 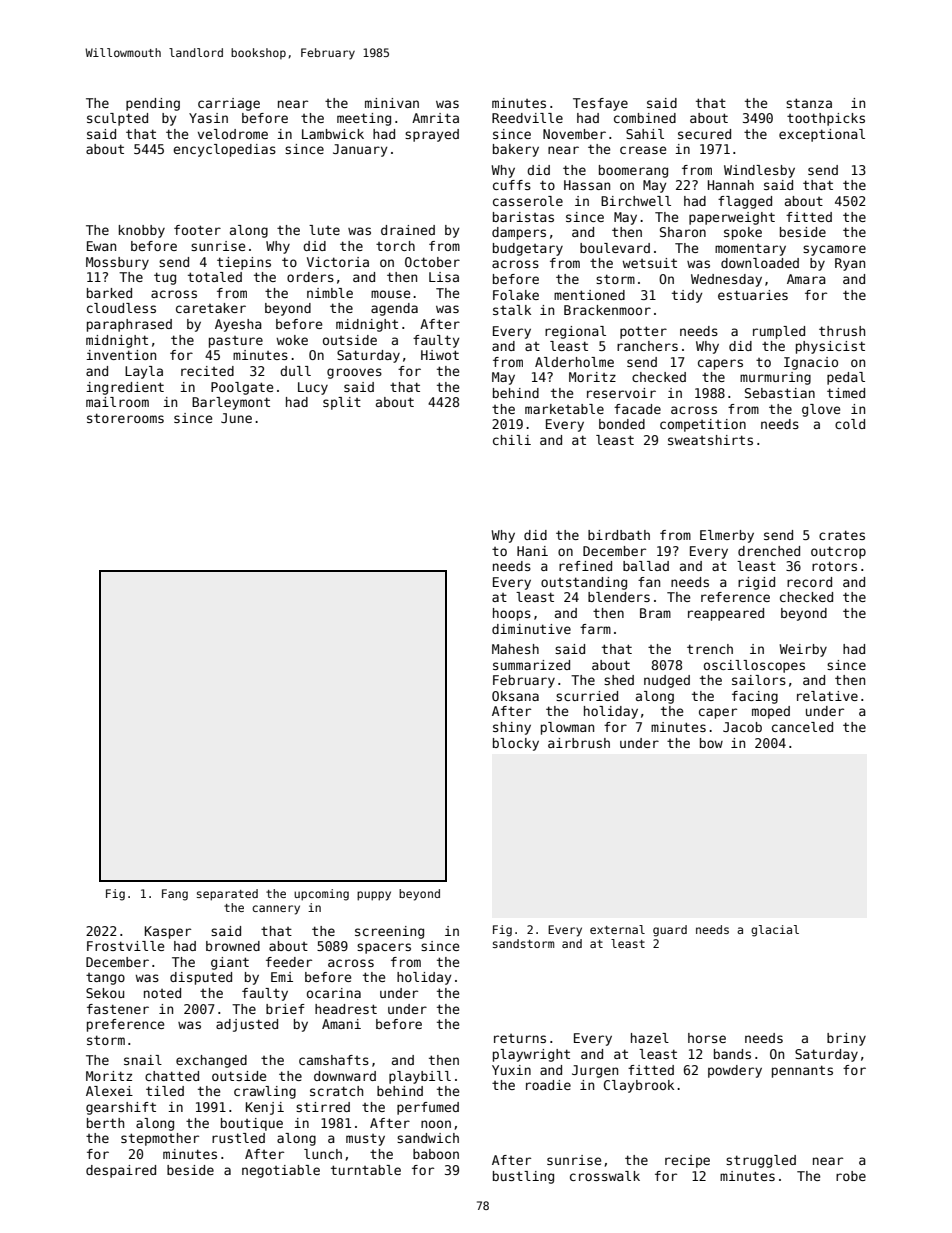 I want to click on shiny, so click(x=512, y=728).
